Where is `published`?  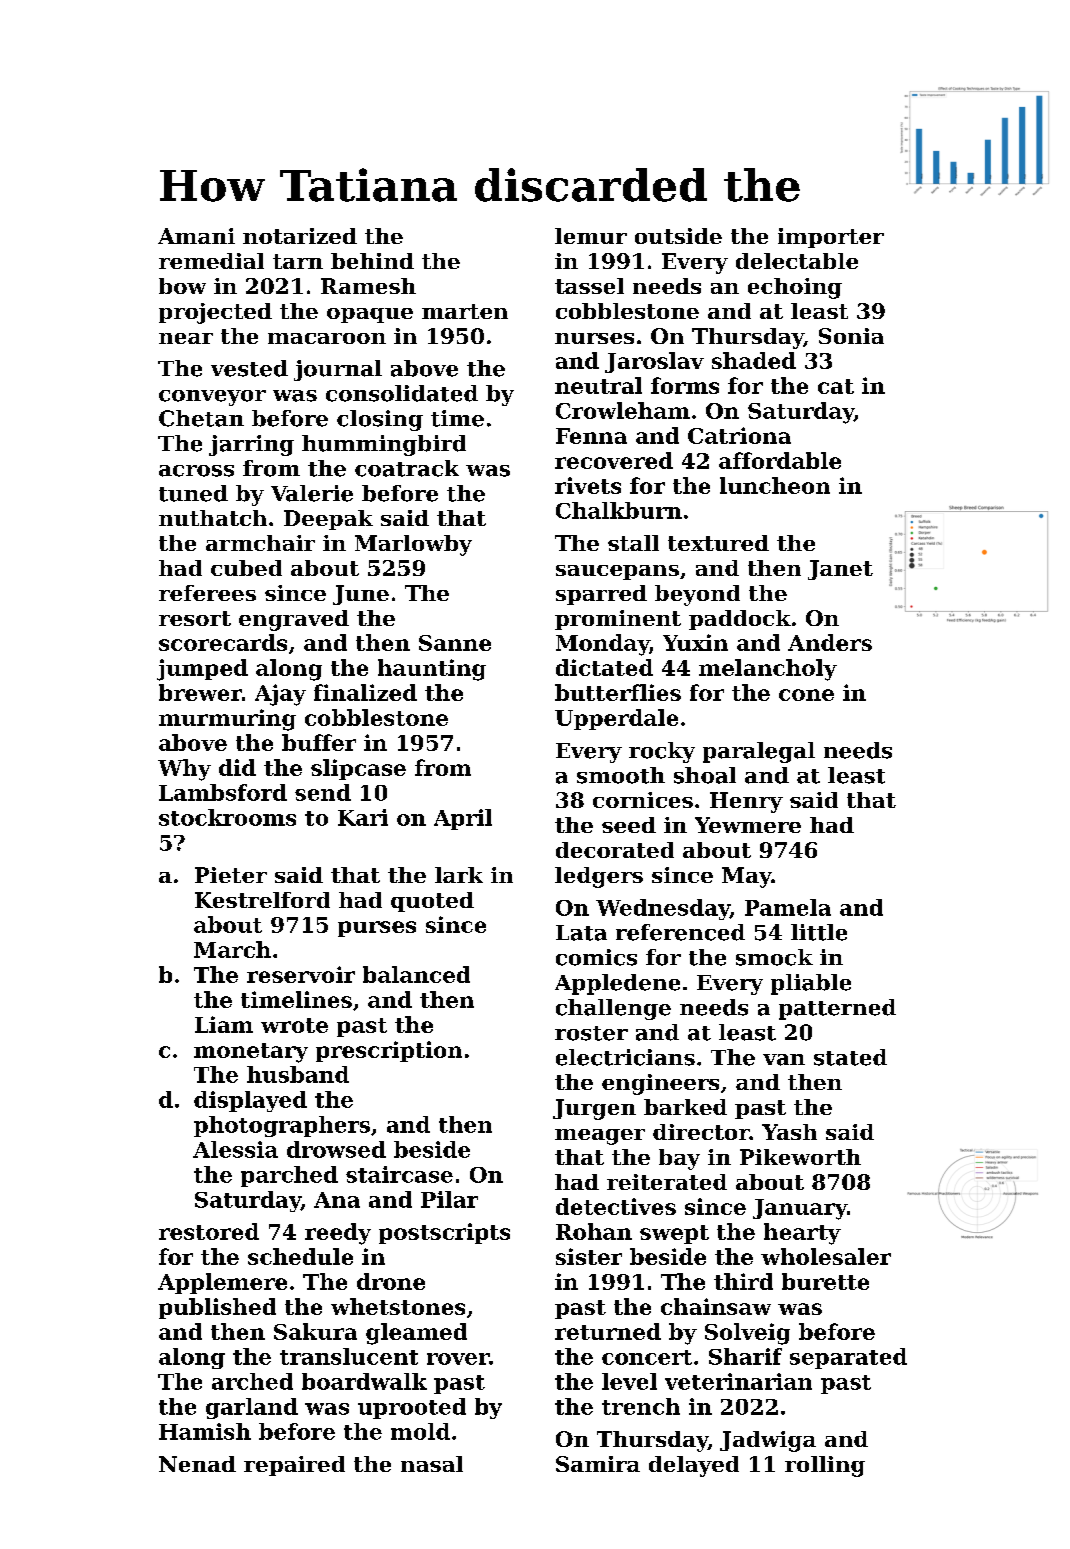
published is located at coordinates (217, 1308).
